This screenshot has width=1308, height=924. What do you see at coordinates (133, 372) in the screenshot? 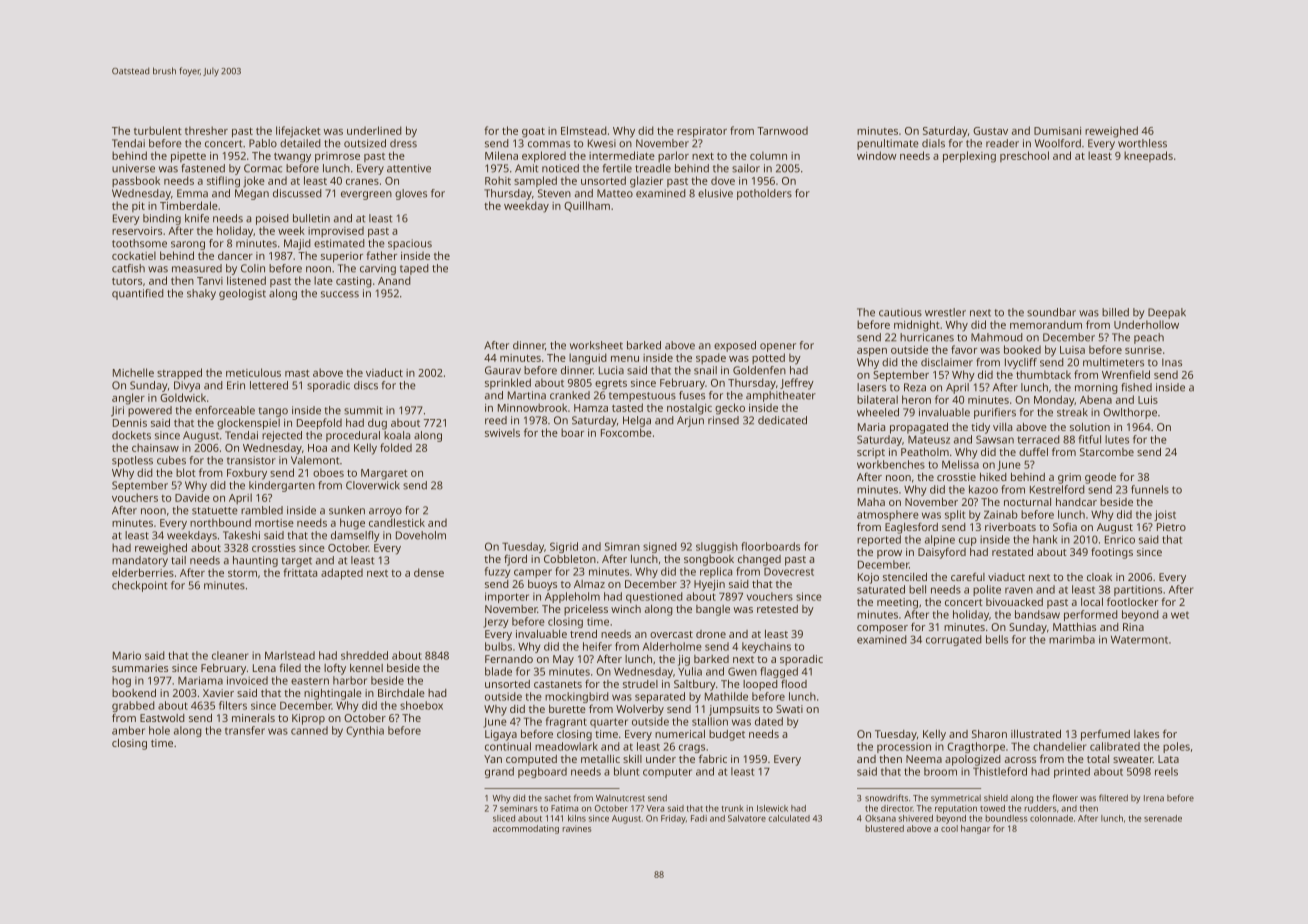
I see `Michelle` at bounding box center [133, 372].
